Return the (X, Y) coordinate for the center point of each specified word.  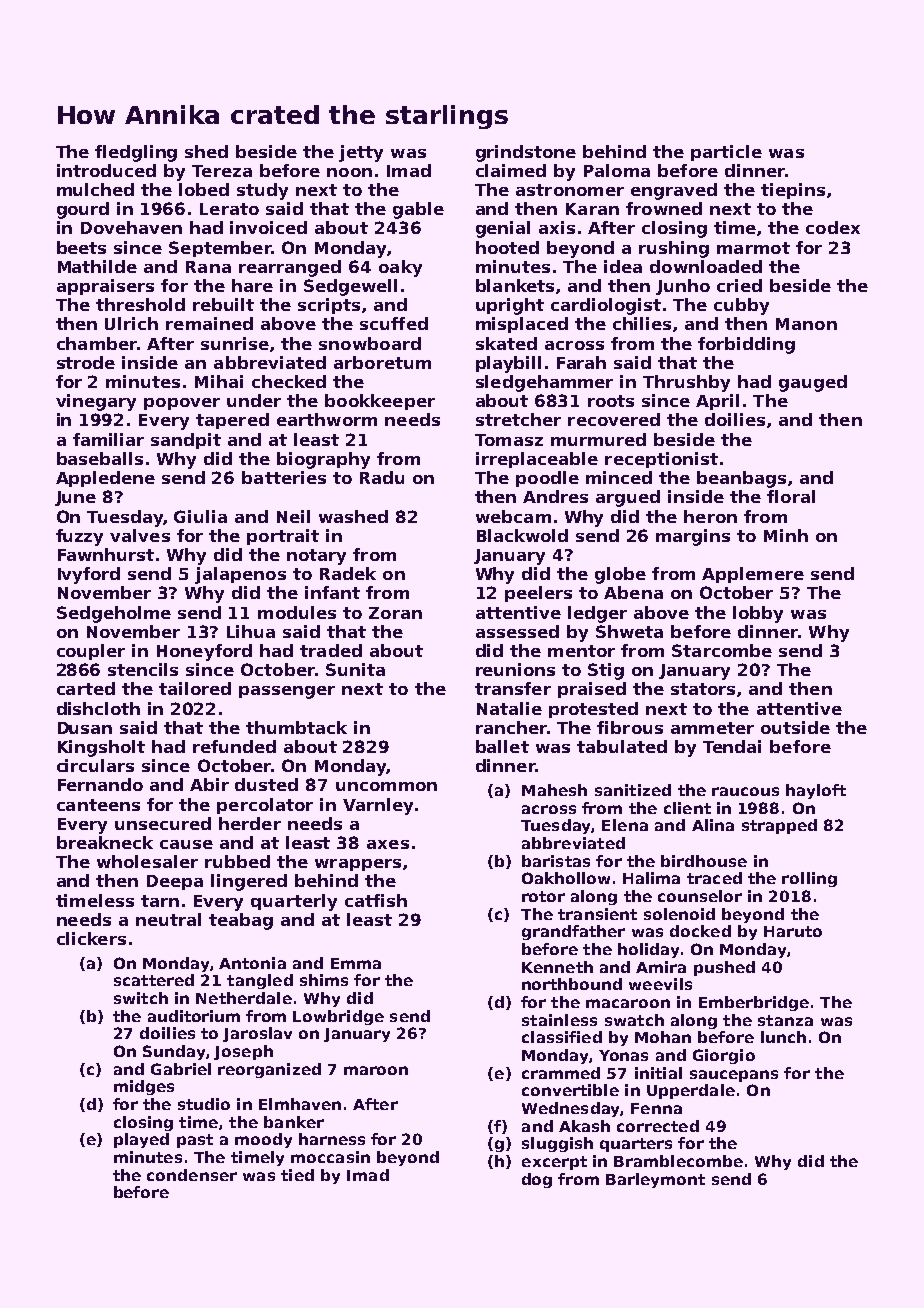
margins (693, 537)
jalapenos (240, 575)
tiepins (793, 191)
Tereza (222, 171)
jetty (361, 153)
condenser (192, 1175)
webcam (513, 516)
